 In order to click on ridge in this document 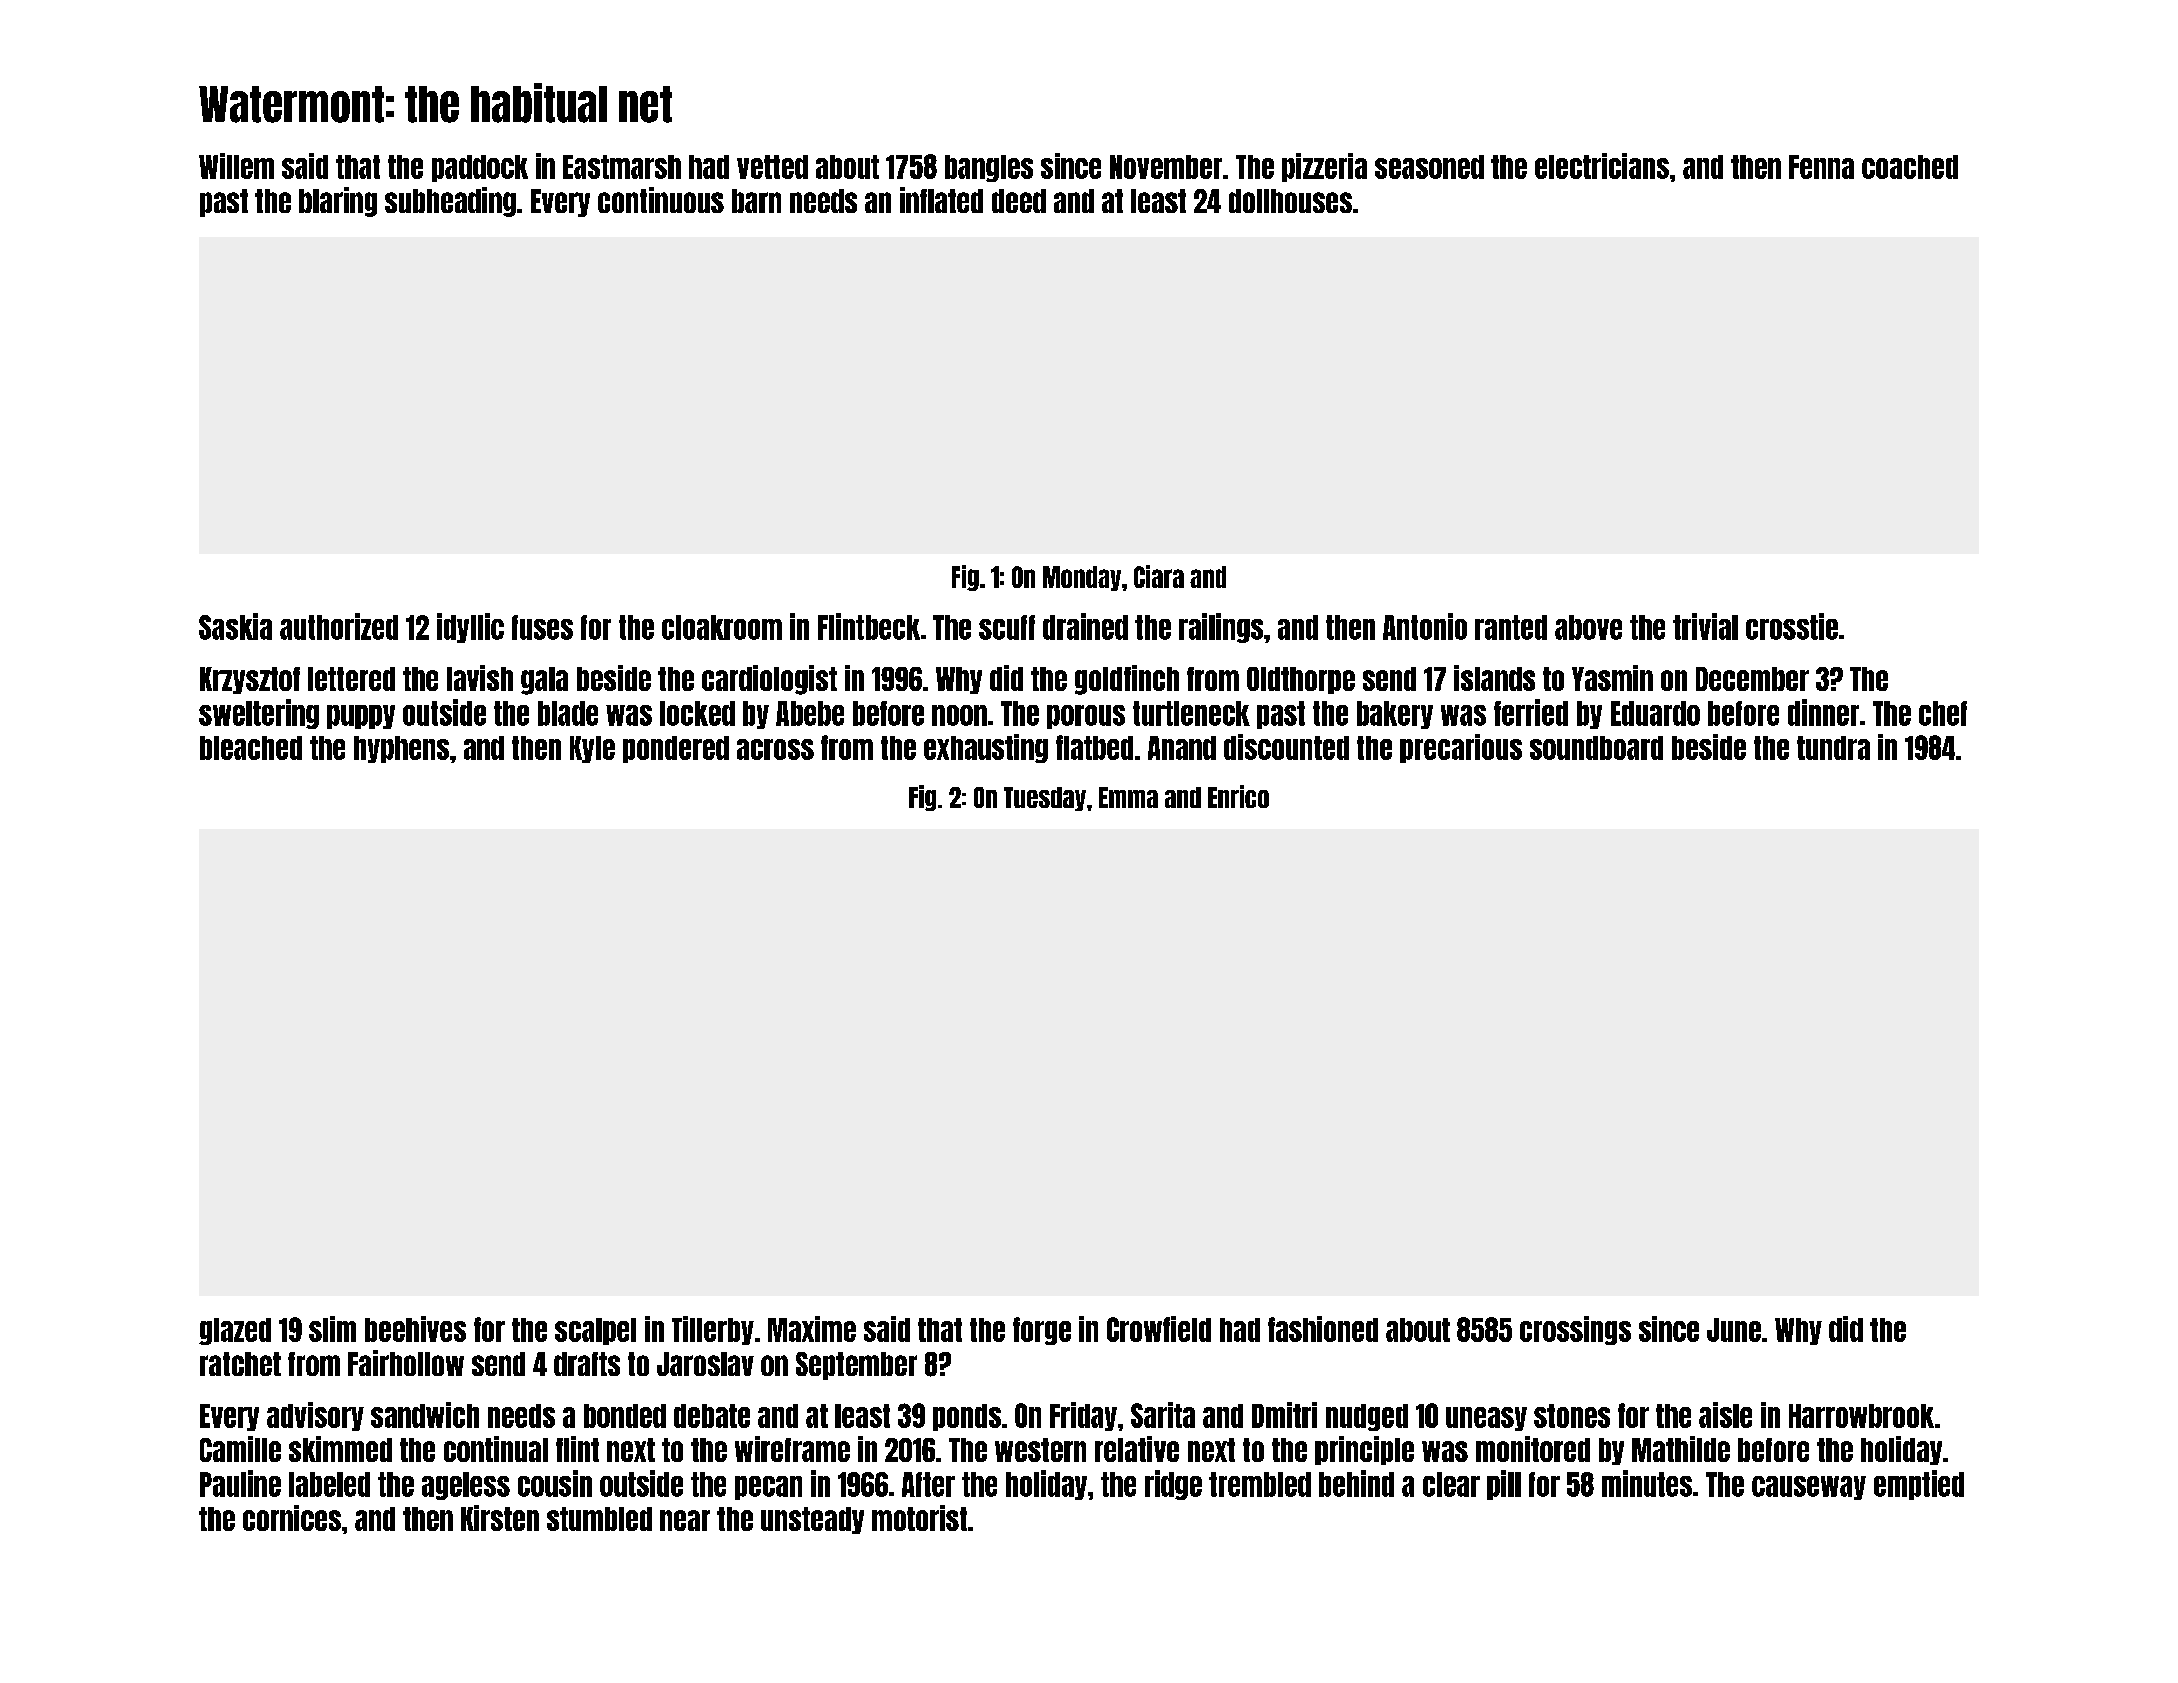, I will do `click(1173, 1485)`.
